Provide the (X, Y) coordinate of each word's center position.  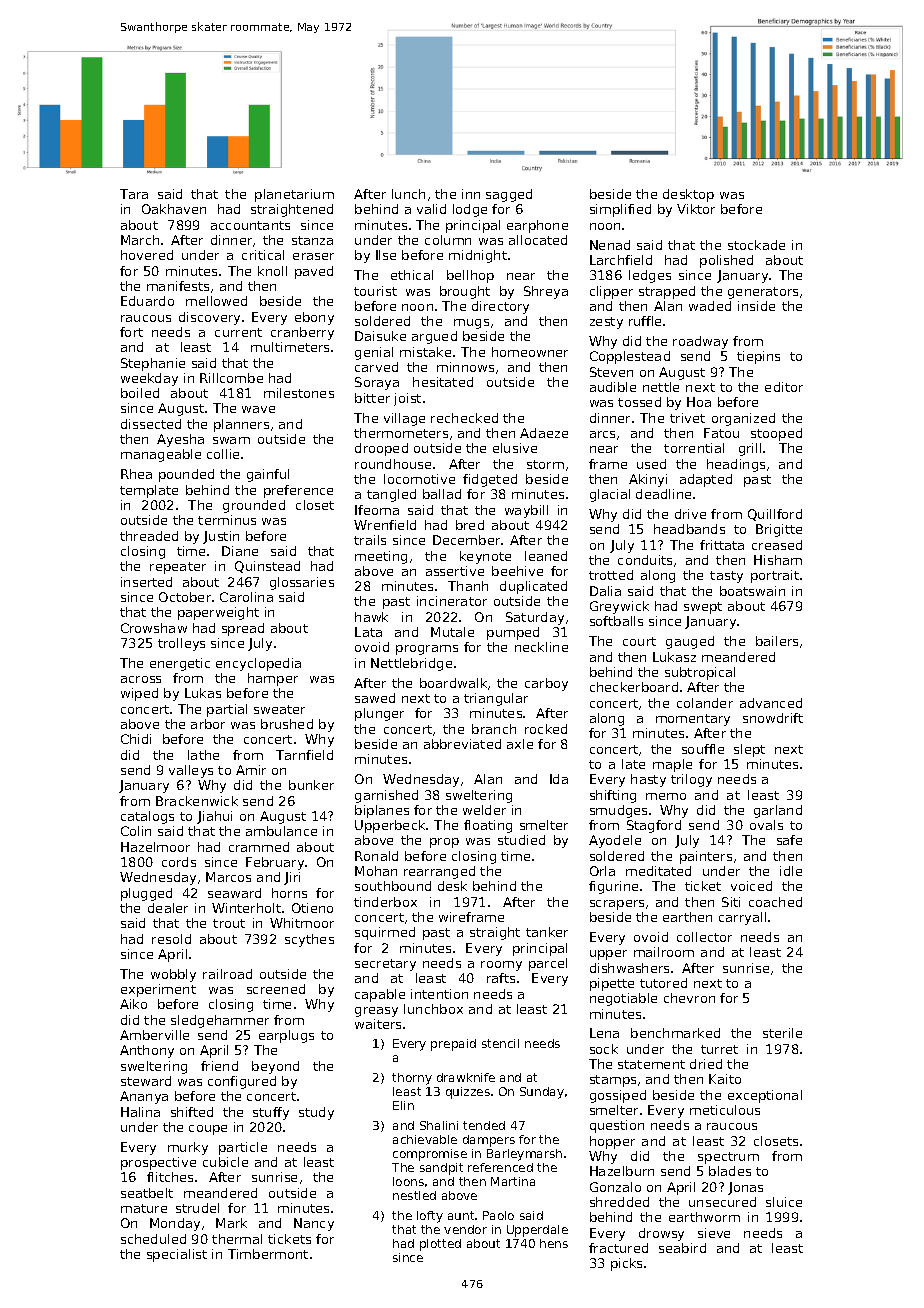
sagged (509, 195)
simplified (620, 210)
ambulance (281, 831)
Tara (134, 194)
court (639, 641)
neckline (541, 647)
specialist (177, 1255)
